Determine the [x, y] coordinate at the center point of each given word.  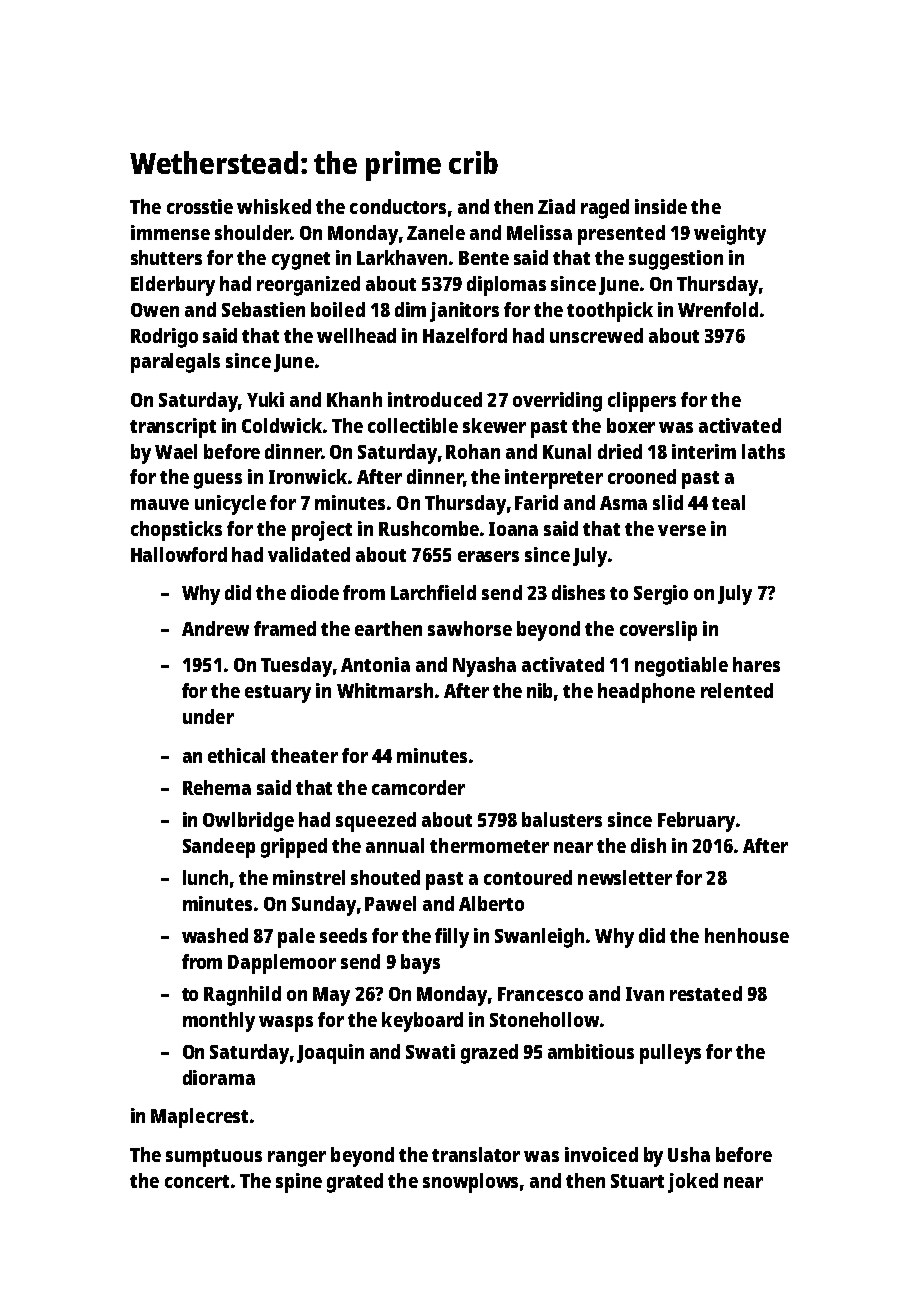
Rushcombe [429, 528]
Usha [689, 1154]
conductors [398, 206]
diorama [219, 1077]
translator [476, 1154]
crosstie [200, 206]
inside [661, 206]
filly [452, 938]
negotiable [681, 667]
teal [728, 502]
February [696, 822]
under [208, 716]
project [322, 531]
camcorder [418, 787]
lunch [205, 877]
